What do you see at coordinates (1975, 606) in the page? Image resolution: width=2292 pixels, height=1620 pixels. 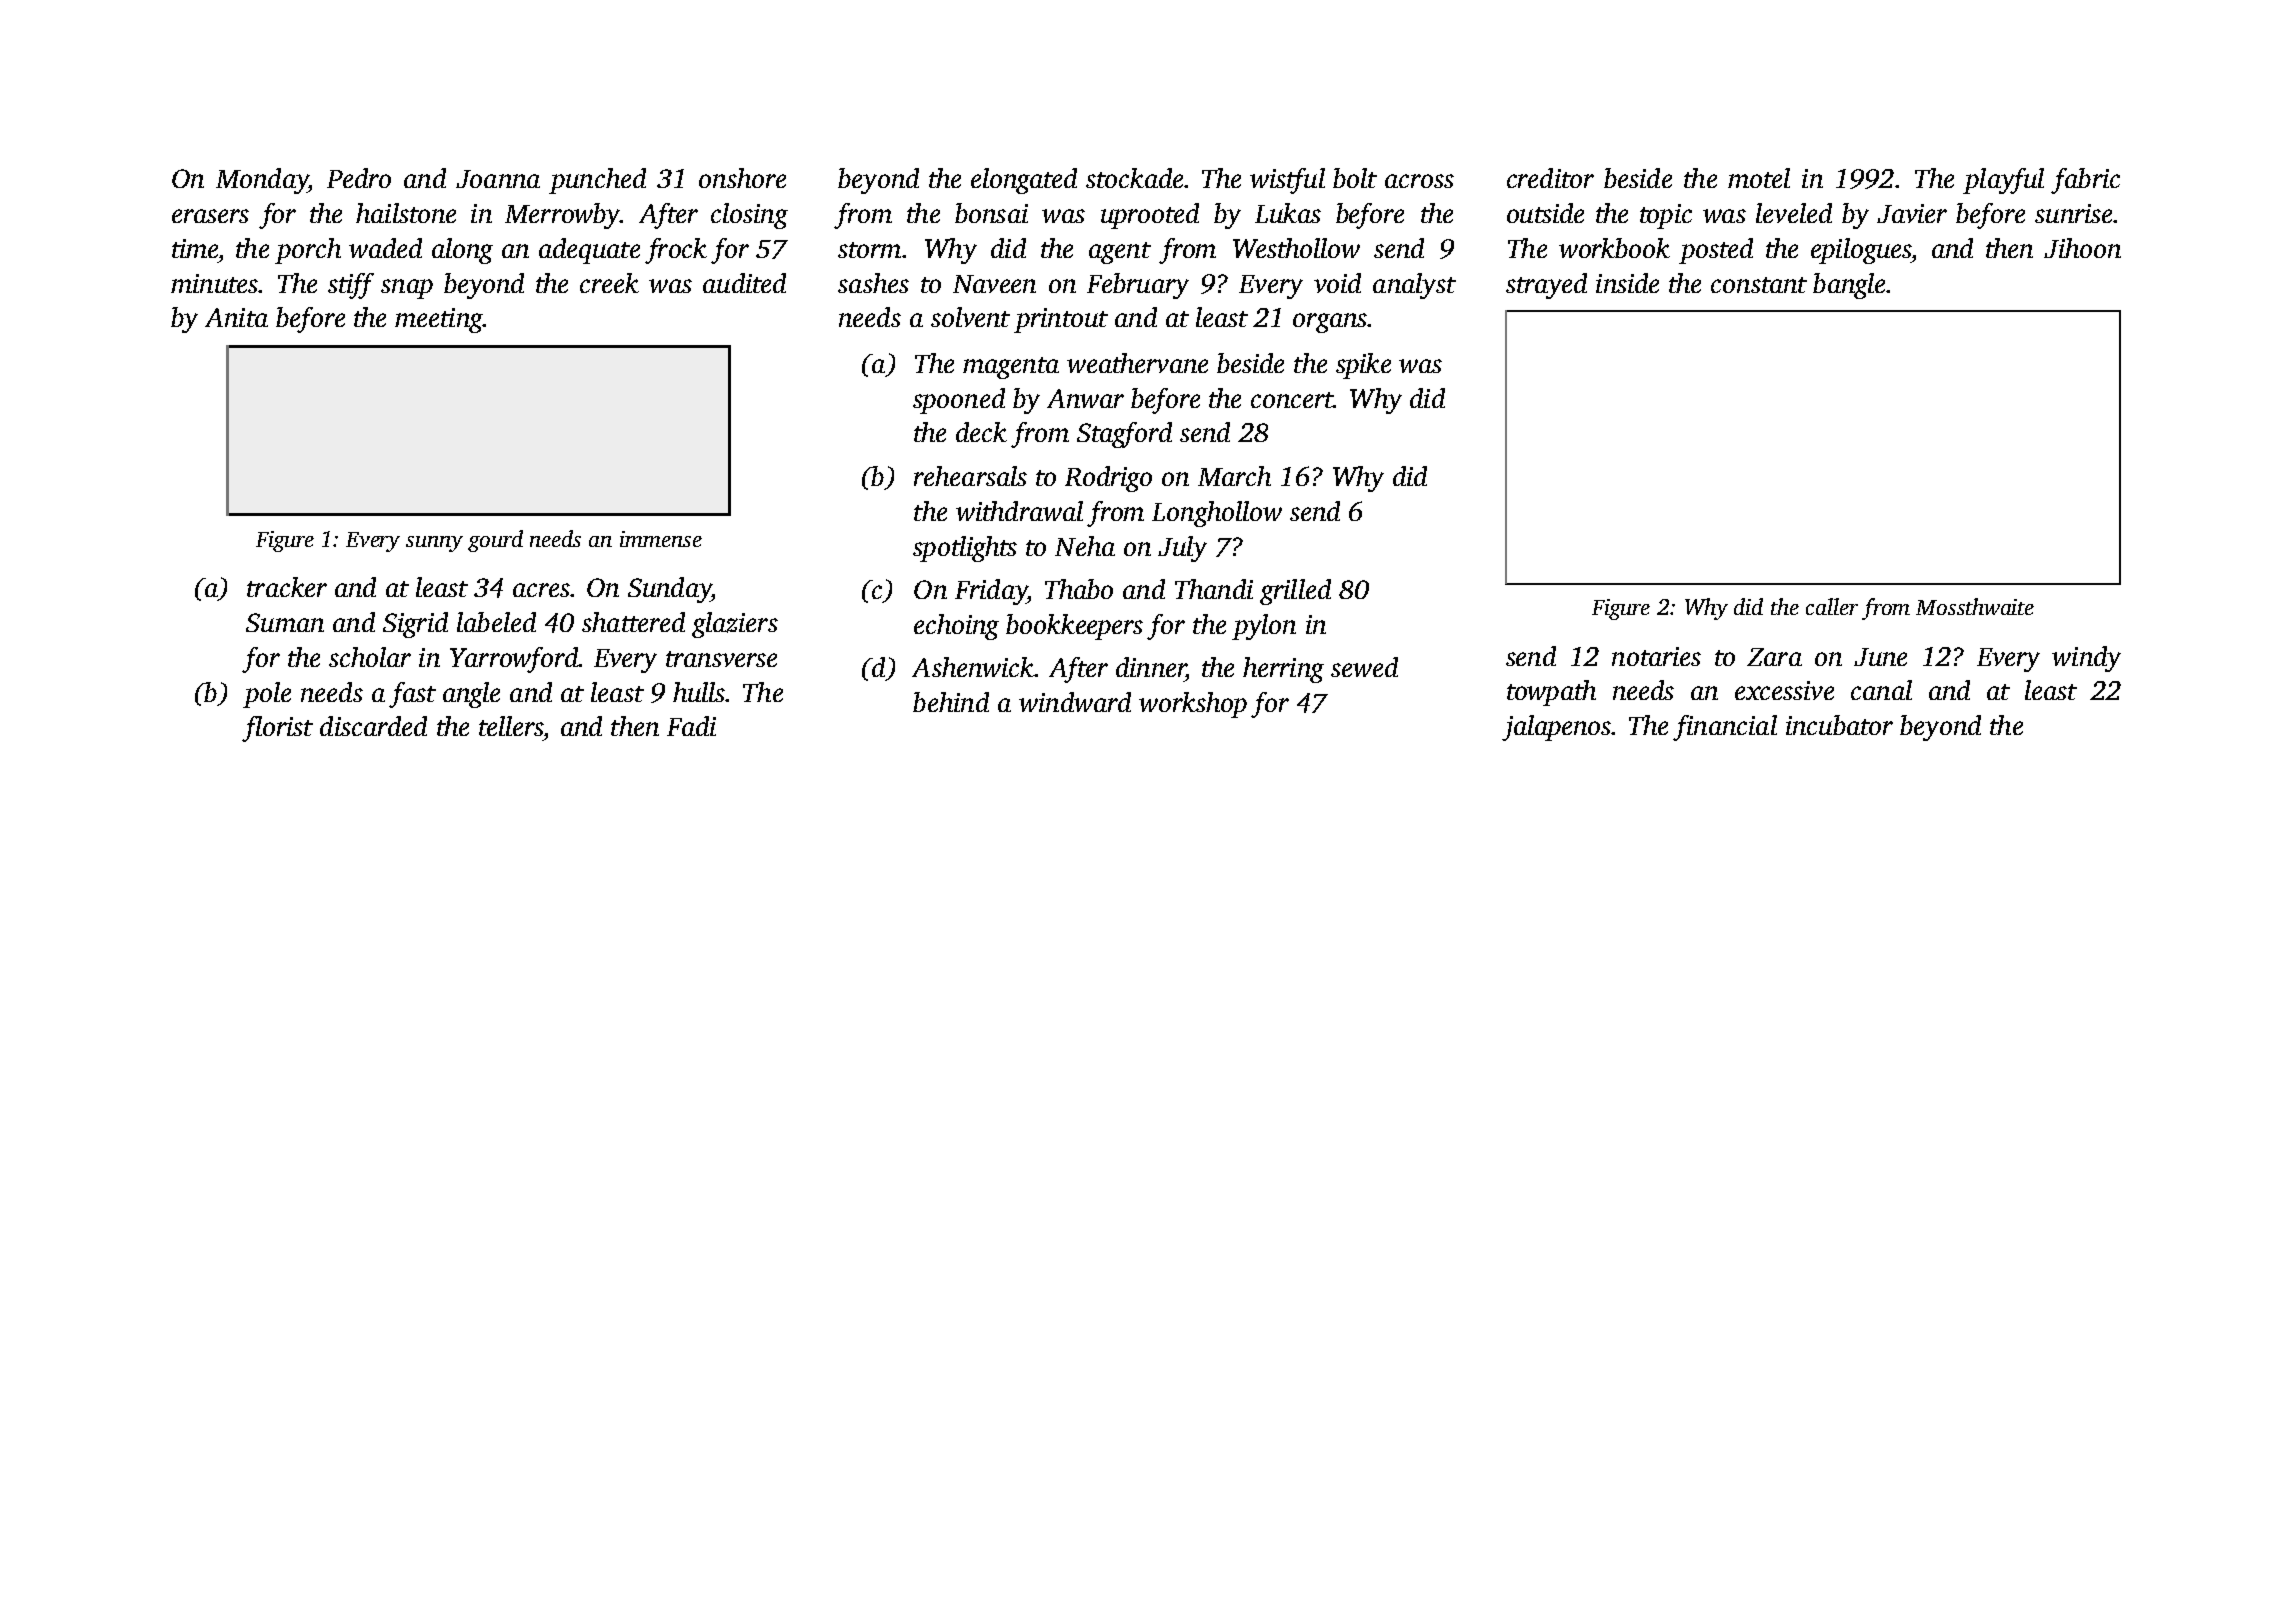 I see `Mossthwaite` at bounding box center [1975, 606].
